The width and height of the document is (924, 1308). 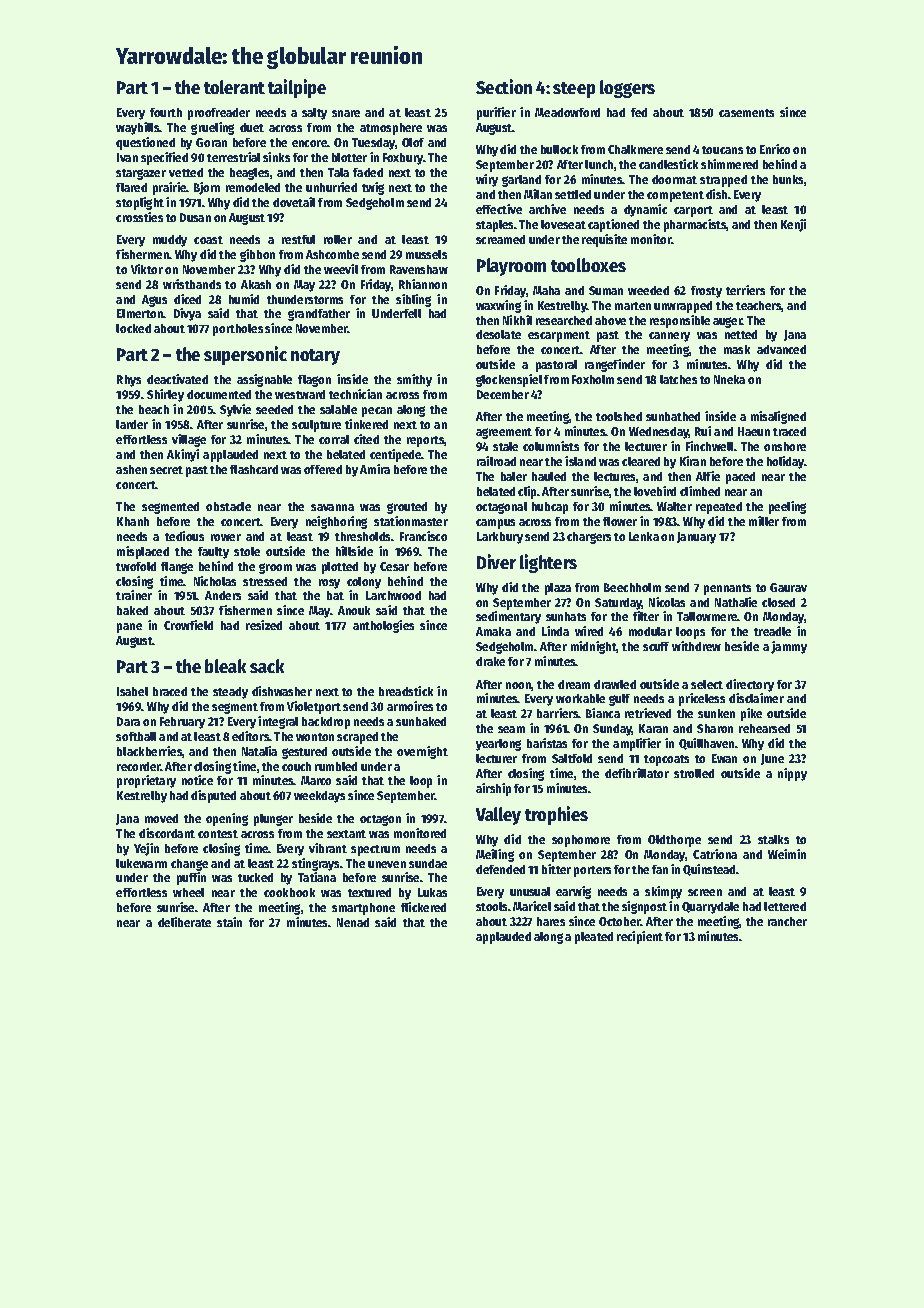 What do you see at coordinates (265, 581) in the document?
I see `stressed` at bounding box center [265, 581].
